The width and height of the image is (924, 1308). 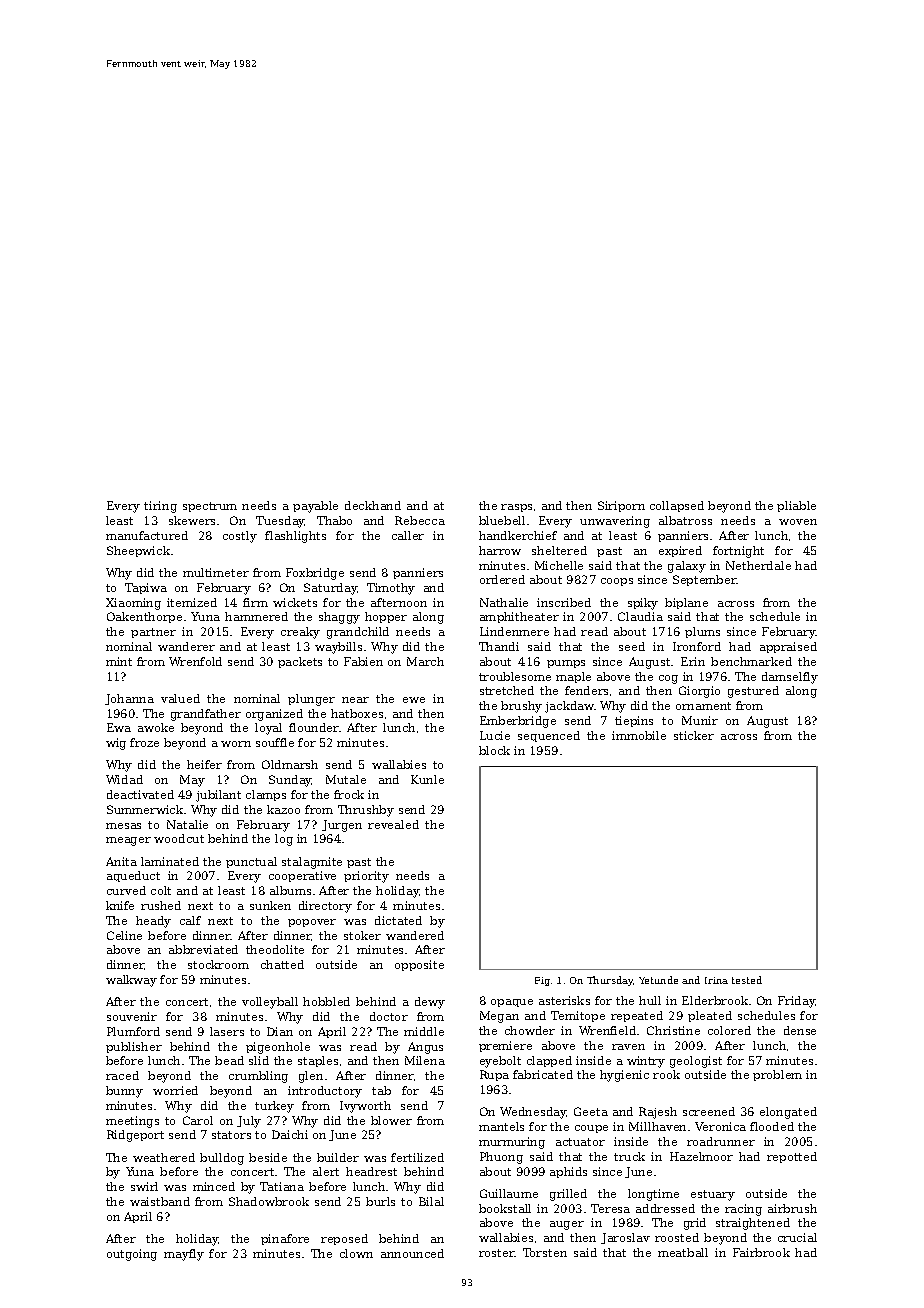 What do you see at coordinates (494, 750) in the image?
I see `block` at bounding box center [494, 750].
